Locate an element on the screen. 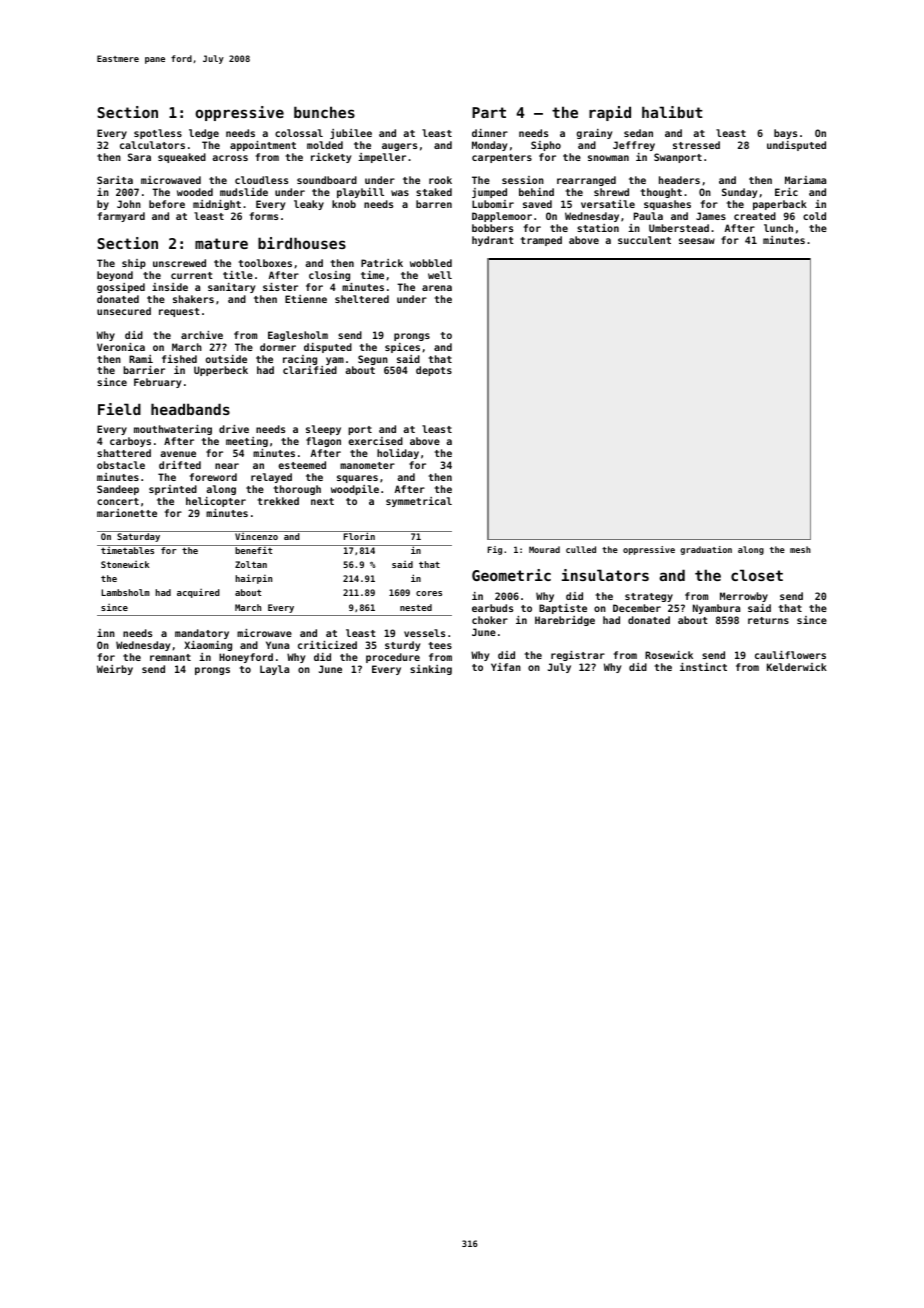 The width and height of the screenshot is (924, 1308). unscrewed is located at coordinates (179, 263).
